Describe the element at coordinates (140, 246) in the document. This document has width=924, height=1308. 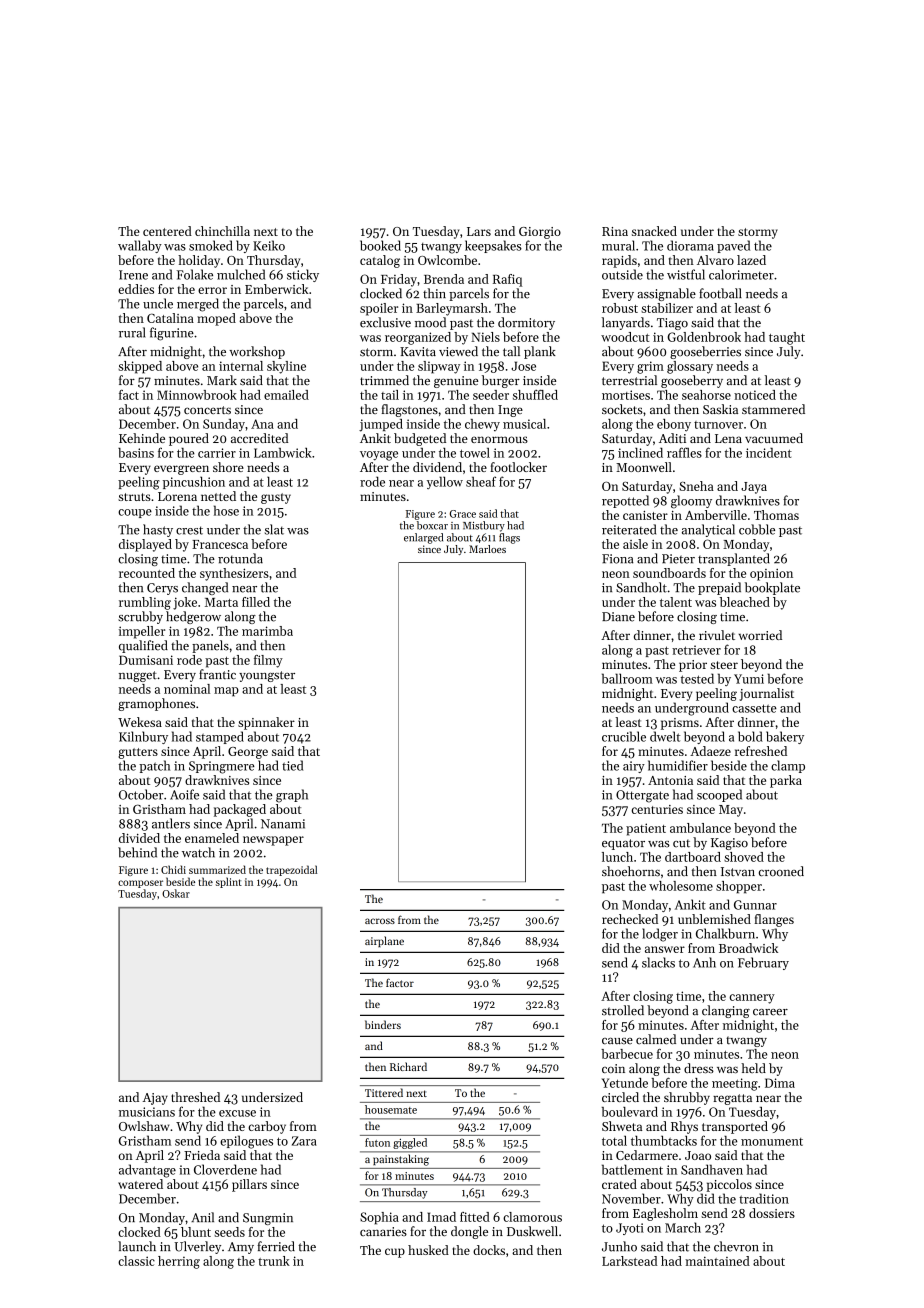
I see `wallaby` at that location.
